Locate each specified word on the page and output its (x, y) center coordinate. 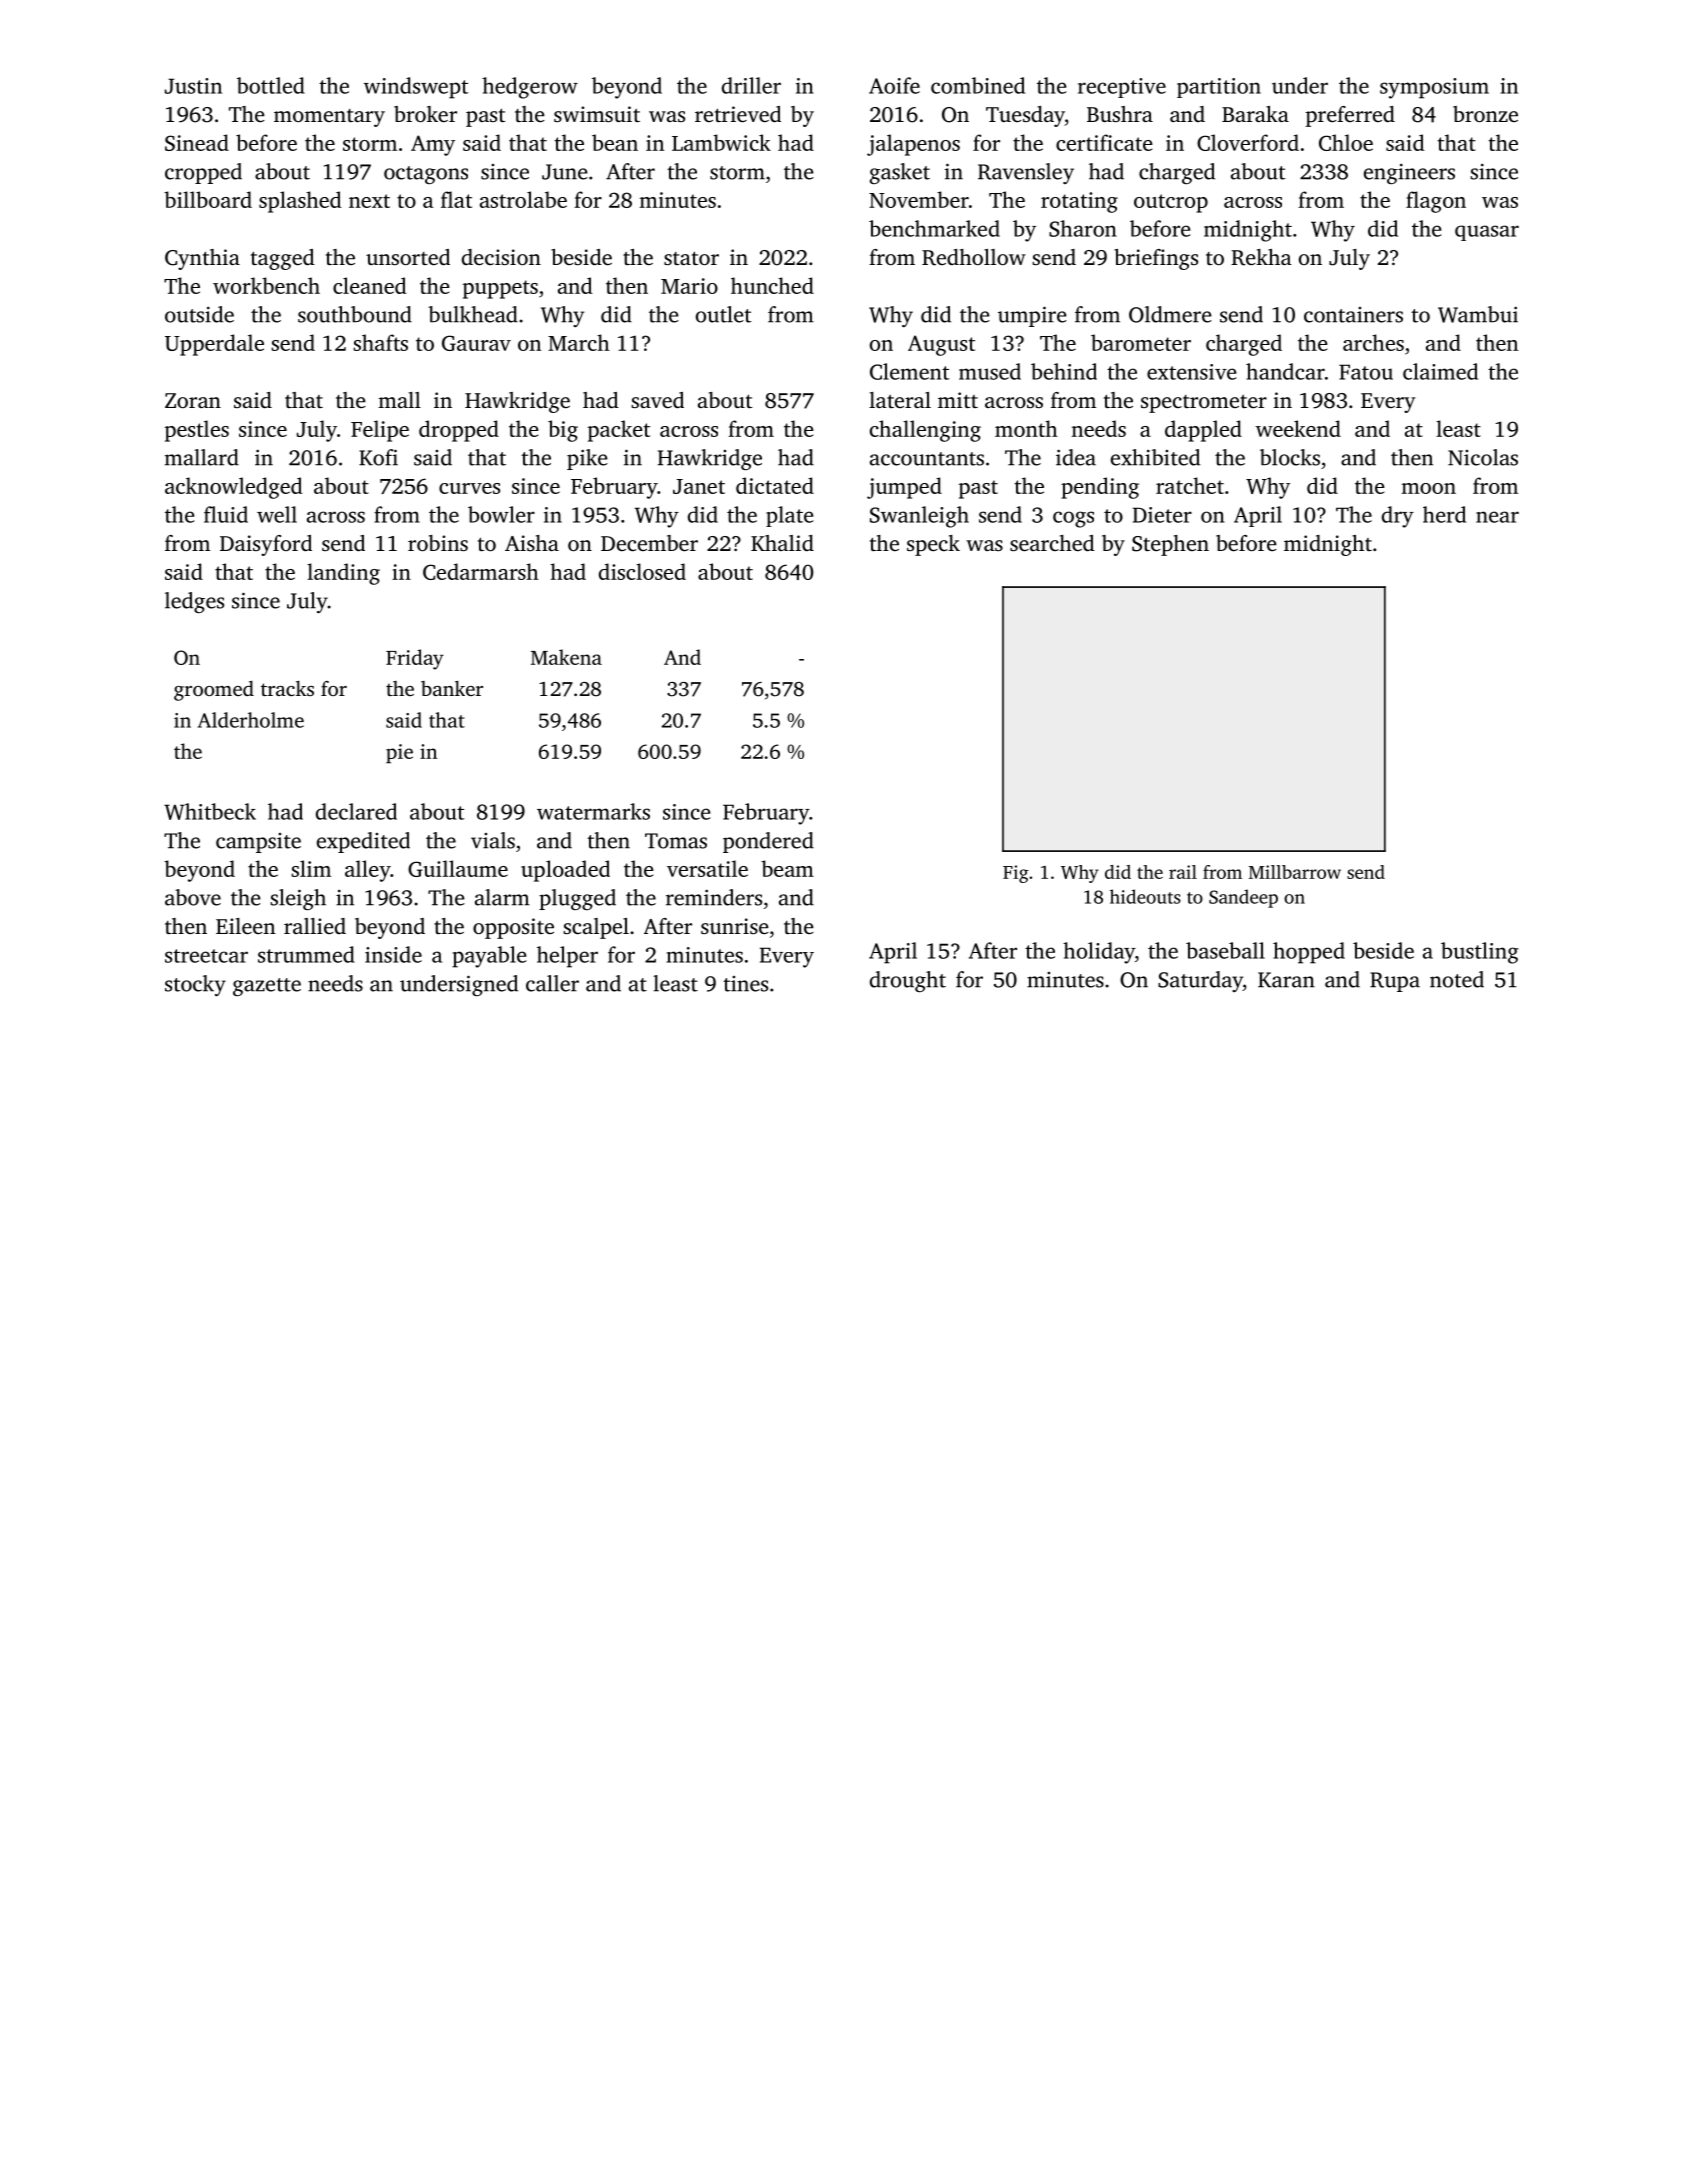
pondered (768, 842)
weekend (1298, 428)
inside (393, 954)
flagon (1436, 202)
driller (751, 85)
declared (356, 811)
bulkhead (473, 314)
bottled (271, 85)
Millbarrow (1295, 872)
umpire (1032, 316)
